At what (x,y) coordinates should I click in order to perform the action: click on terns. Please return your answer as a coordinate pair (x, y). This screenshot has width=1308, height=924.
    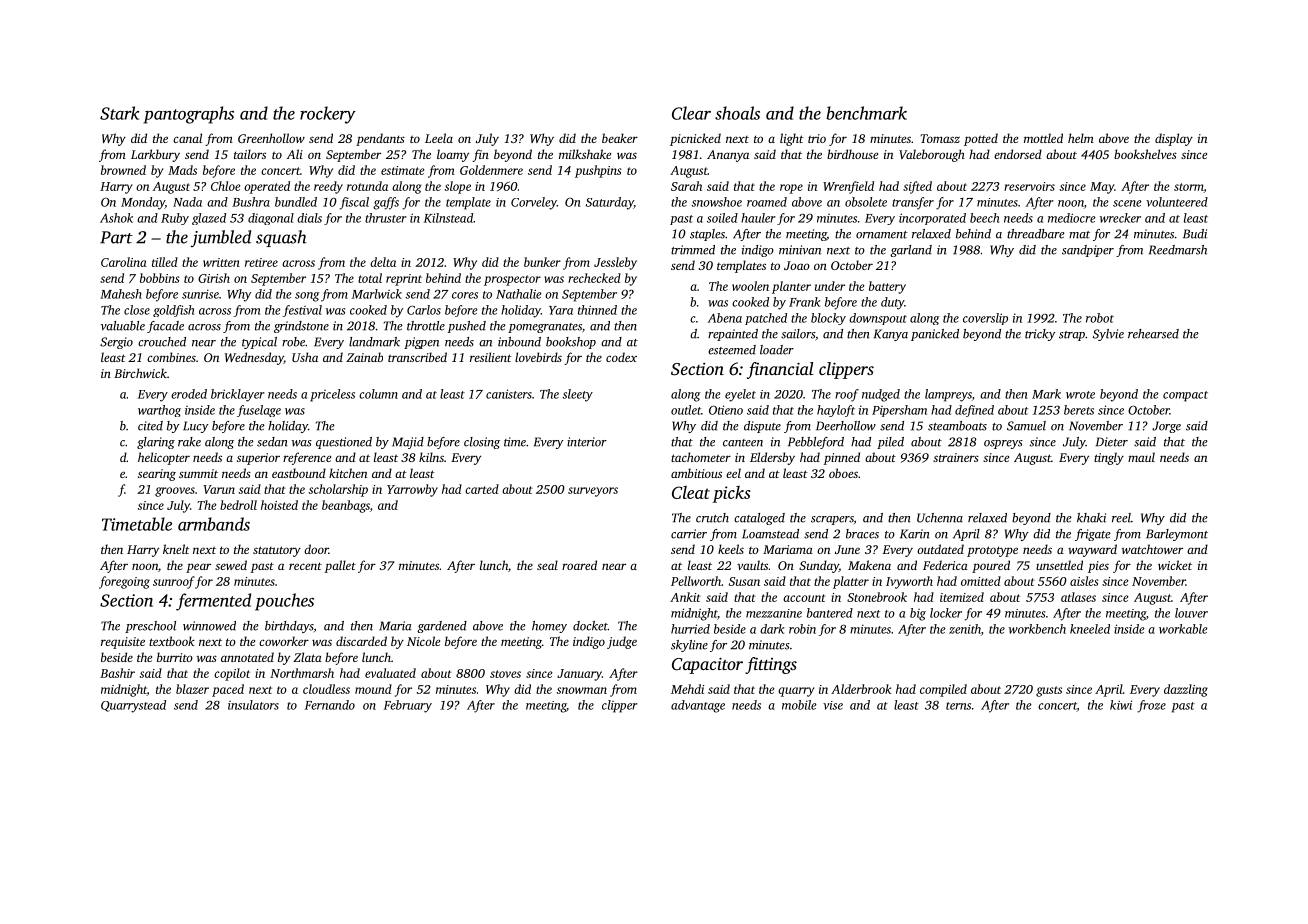
    Looking at the image, I should click on (958, 706).
